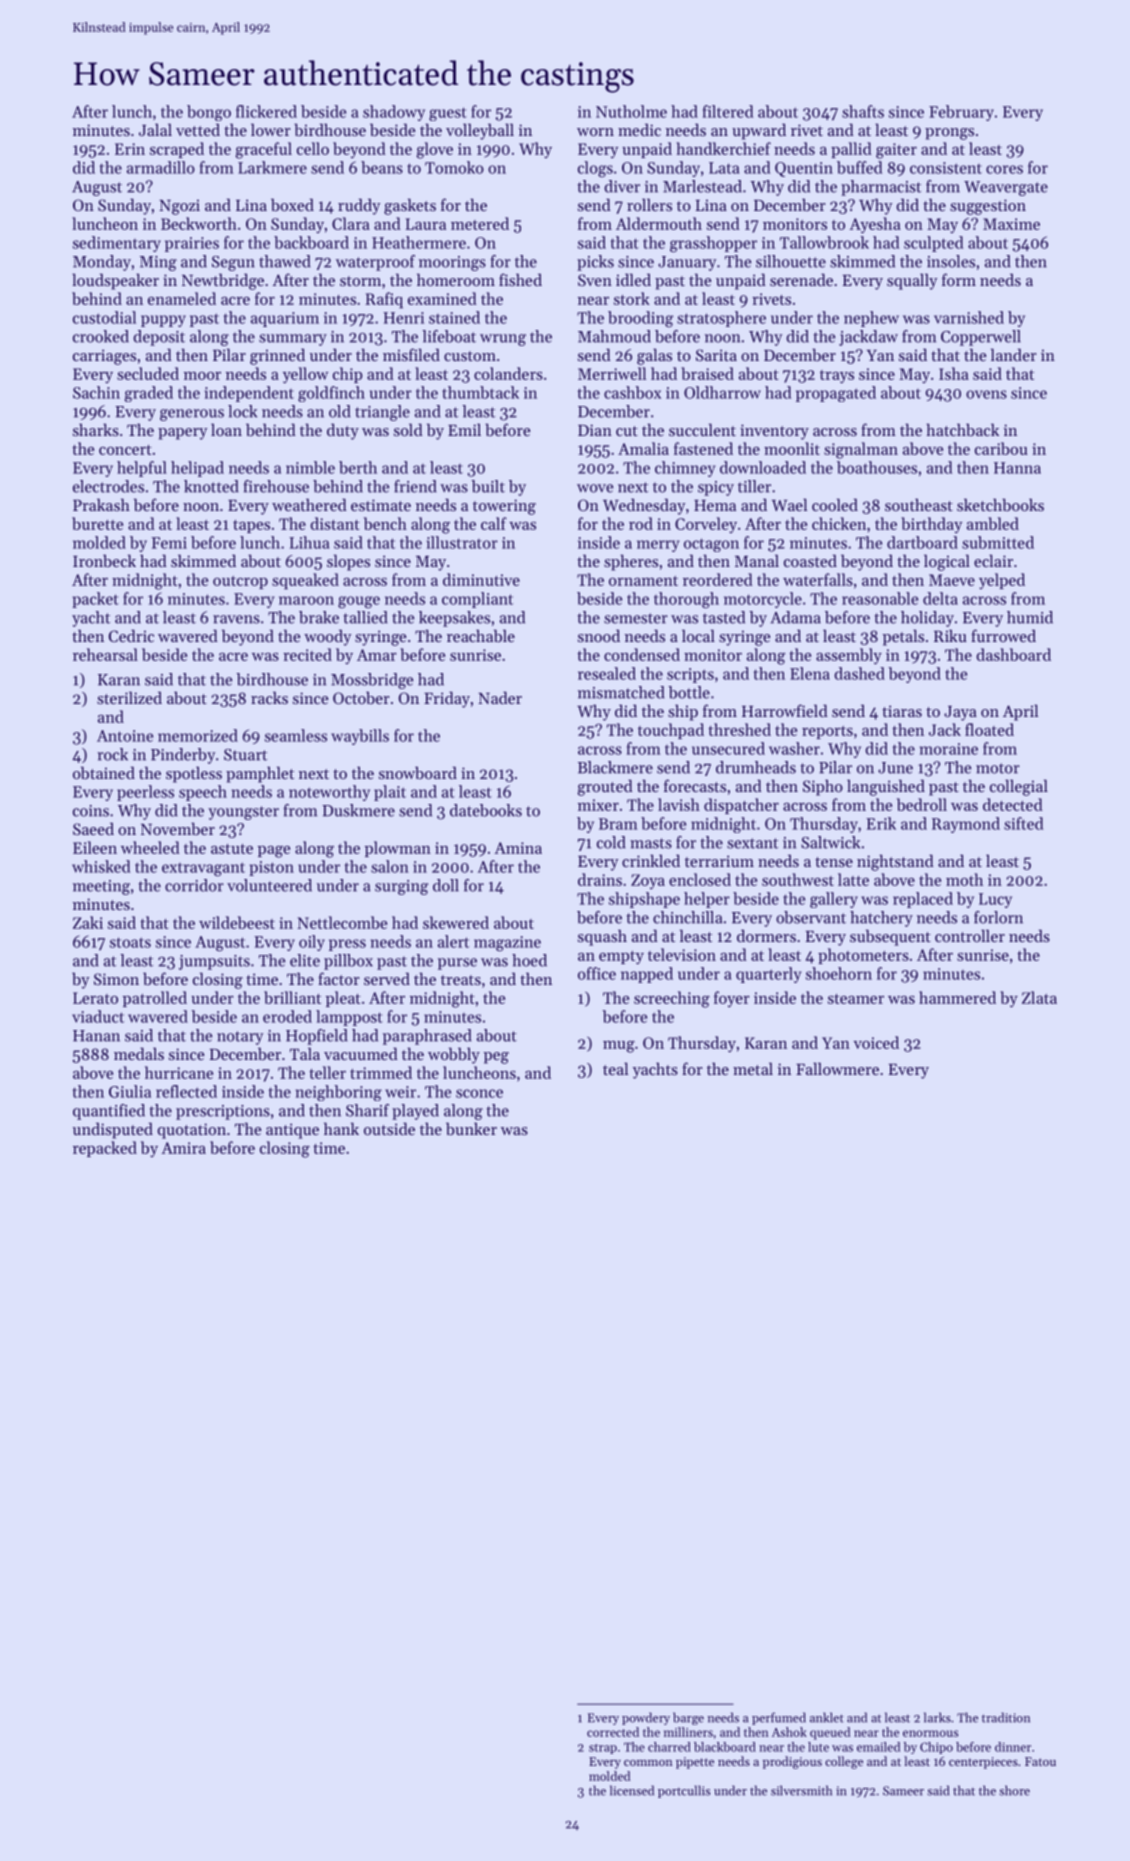 The height and width of the image is (1861, 1130). I want to click on washer, so click(794, 748).
